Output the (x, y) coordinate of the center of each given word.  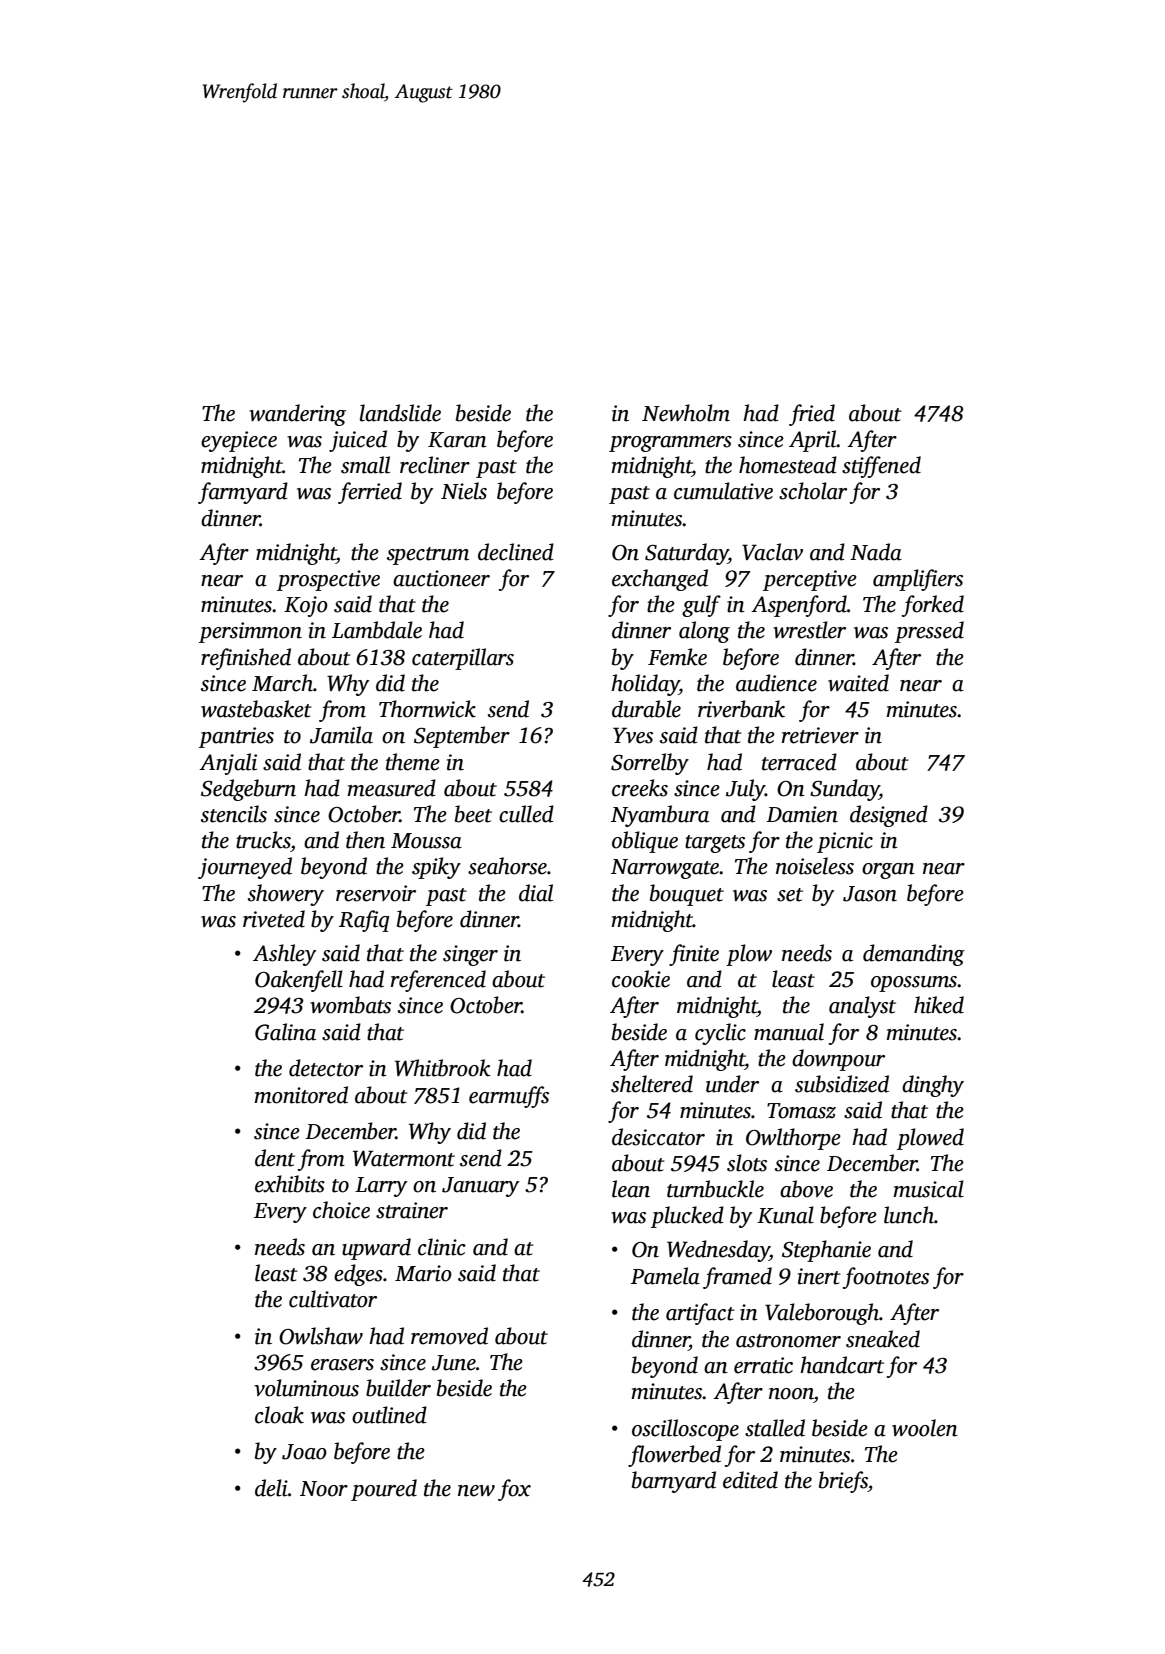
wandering (297, 415)
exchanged (660, 580)
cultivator (333, 1299)
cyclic (720, 1034)
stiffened (881, 467)
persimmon (250, 632)
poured (384, 1490)
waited (858, 683)
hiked (939, 1005)
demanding (914, 955)
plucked (687, 1217)
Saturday (687, 554)
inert (819, 1276)
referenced (438, 981)
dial (536, 893)
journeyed (245, 868)
